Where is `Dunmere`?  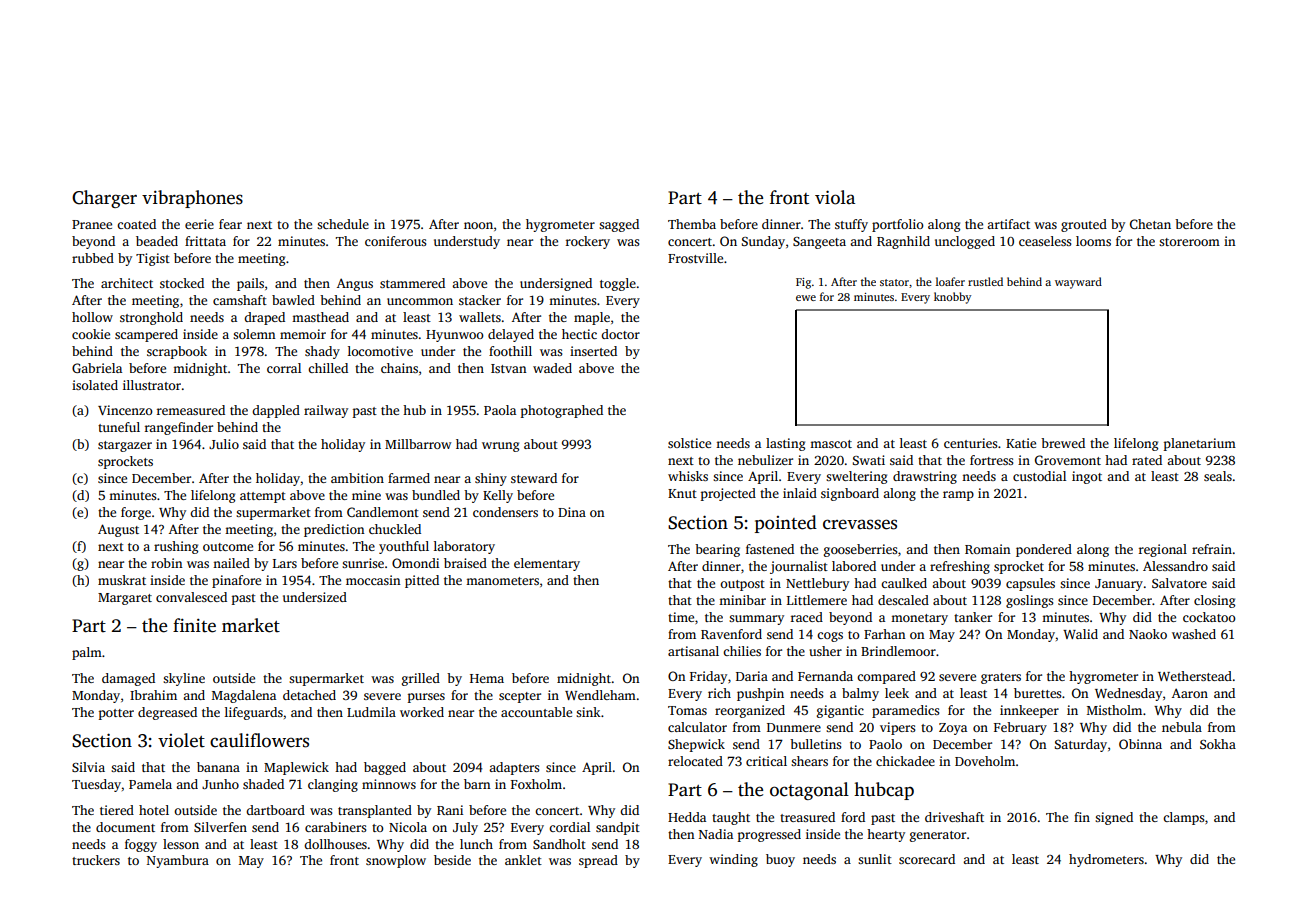
Dunmere is located at coordinates (794, 727).
